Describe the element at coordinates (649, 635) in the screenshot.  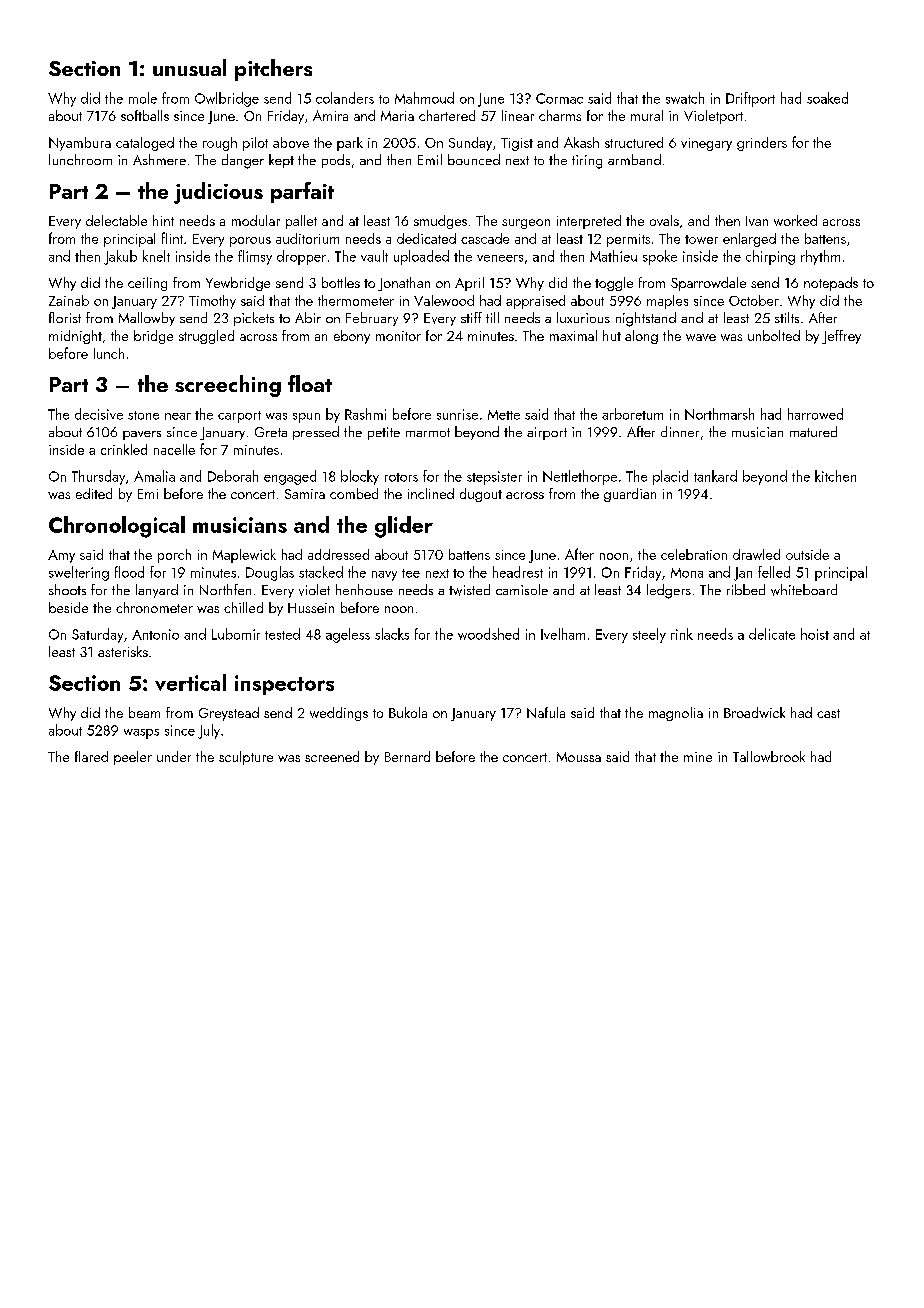
I see `steely` at that location.
